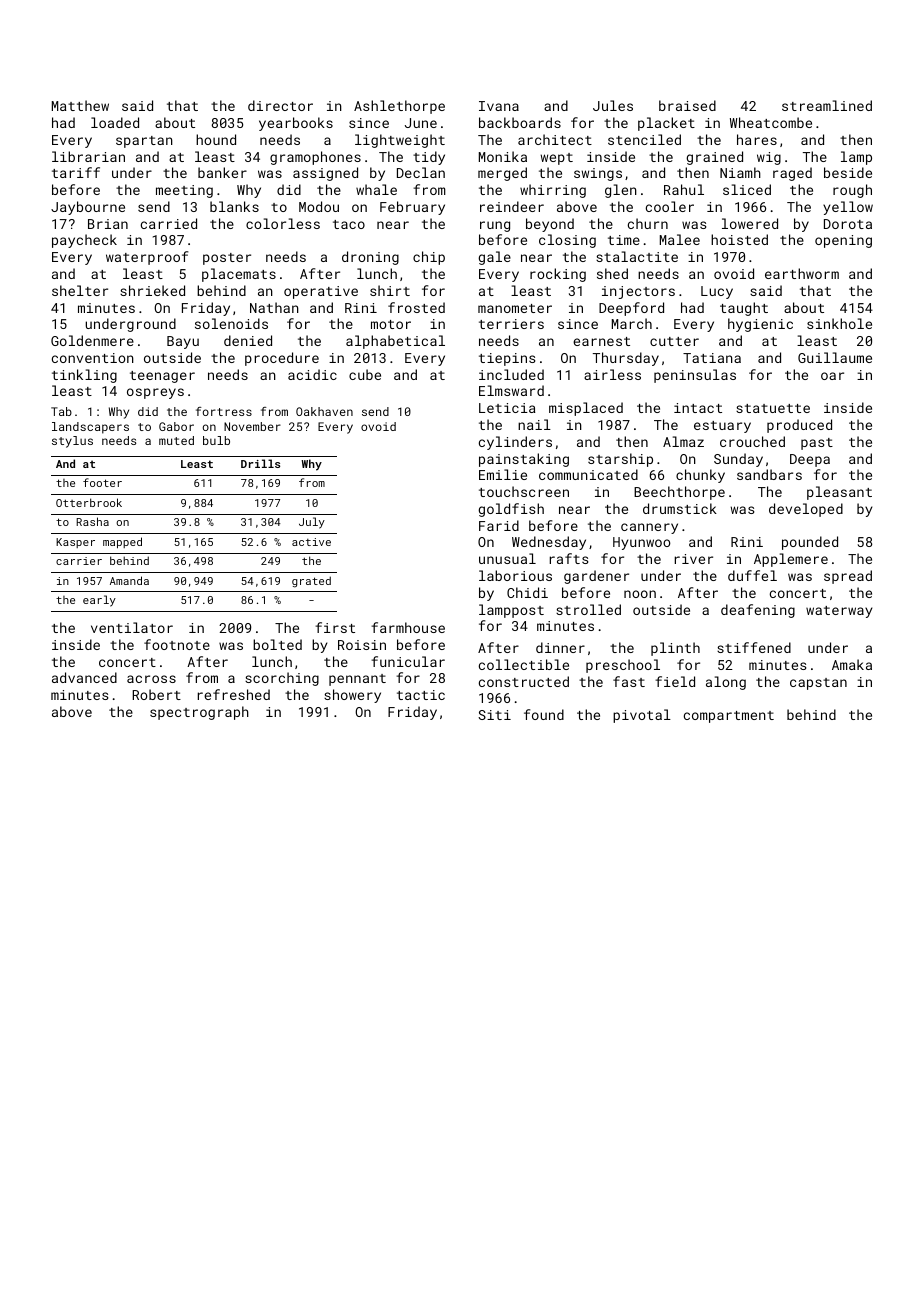 This page has height=1308, width=924. I want to click on solenoids, so click(231, 323).
